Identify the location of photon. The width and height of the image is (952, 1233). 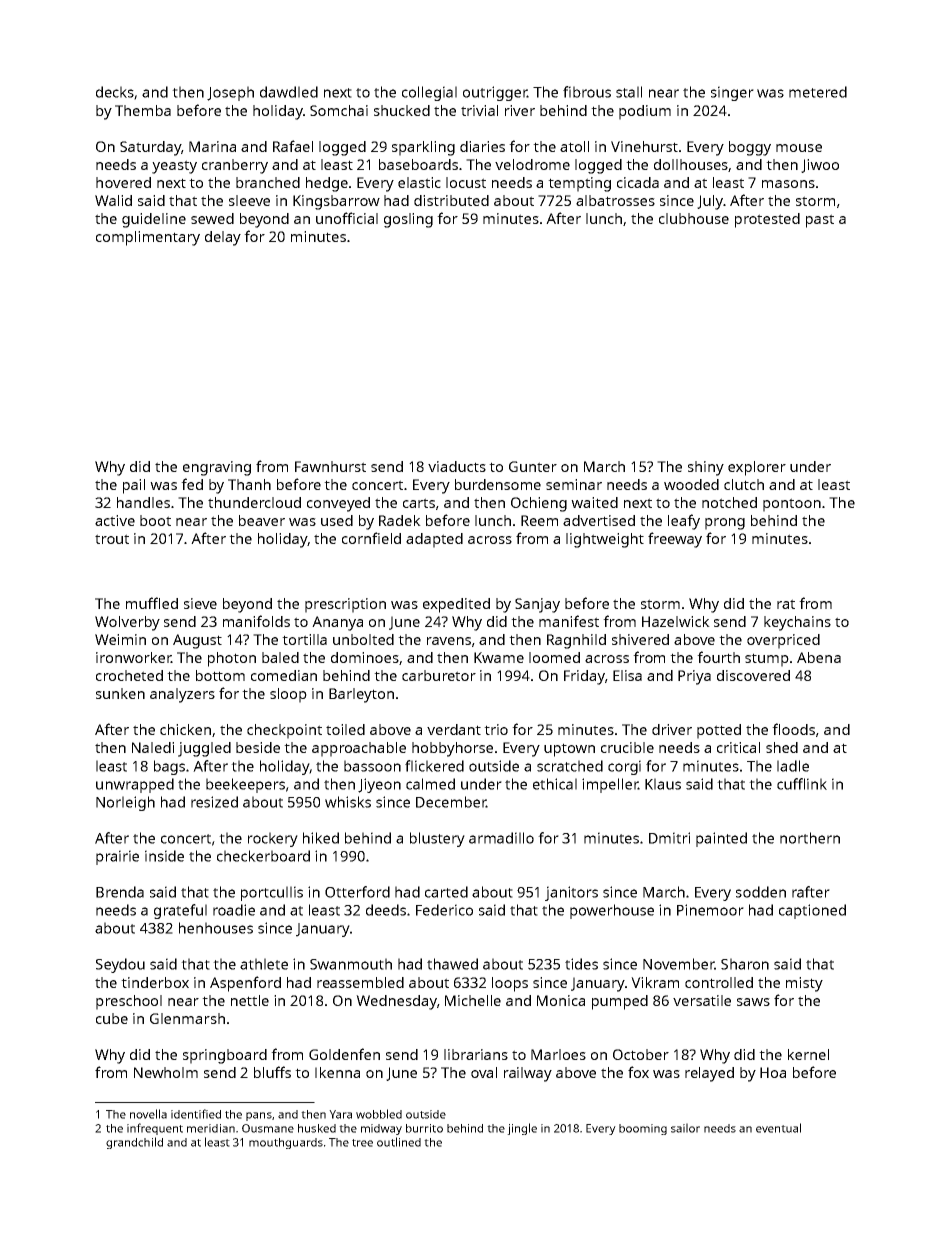
(232, 659).
